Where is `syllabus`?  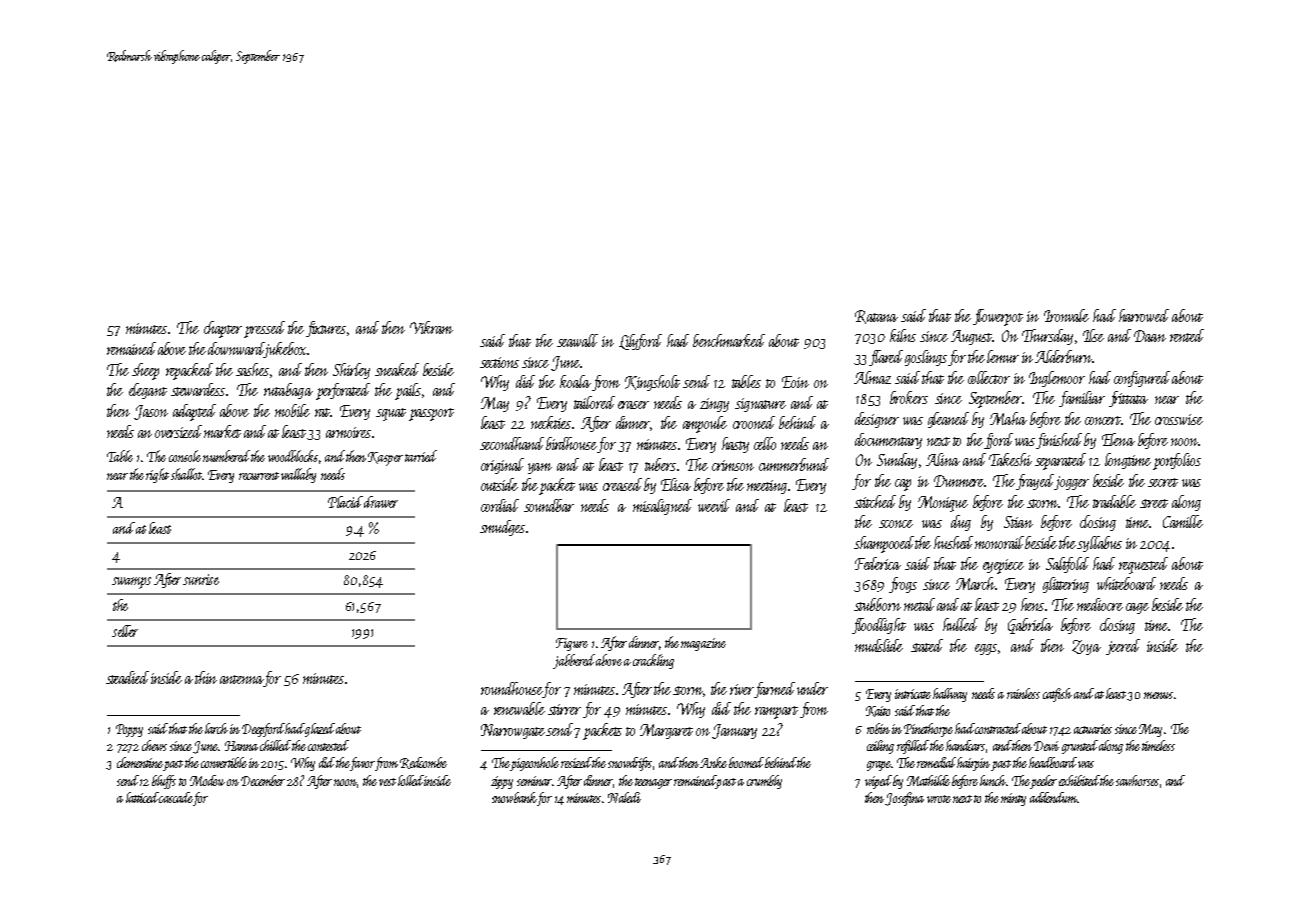
syllabus is located at coordinates (1100, 544).
